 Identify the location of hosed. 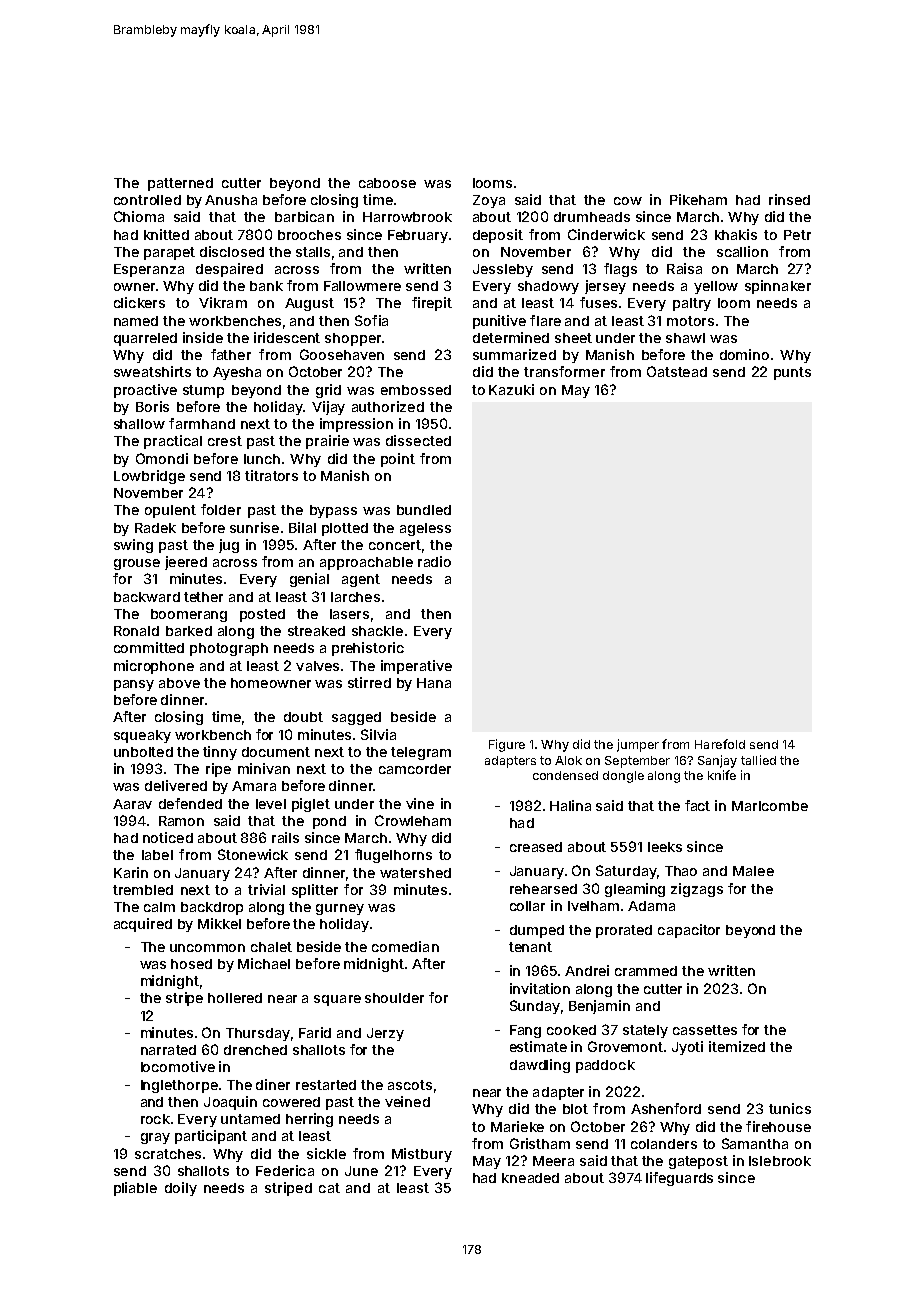
(191, 964).
